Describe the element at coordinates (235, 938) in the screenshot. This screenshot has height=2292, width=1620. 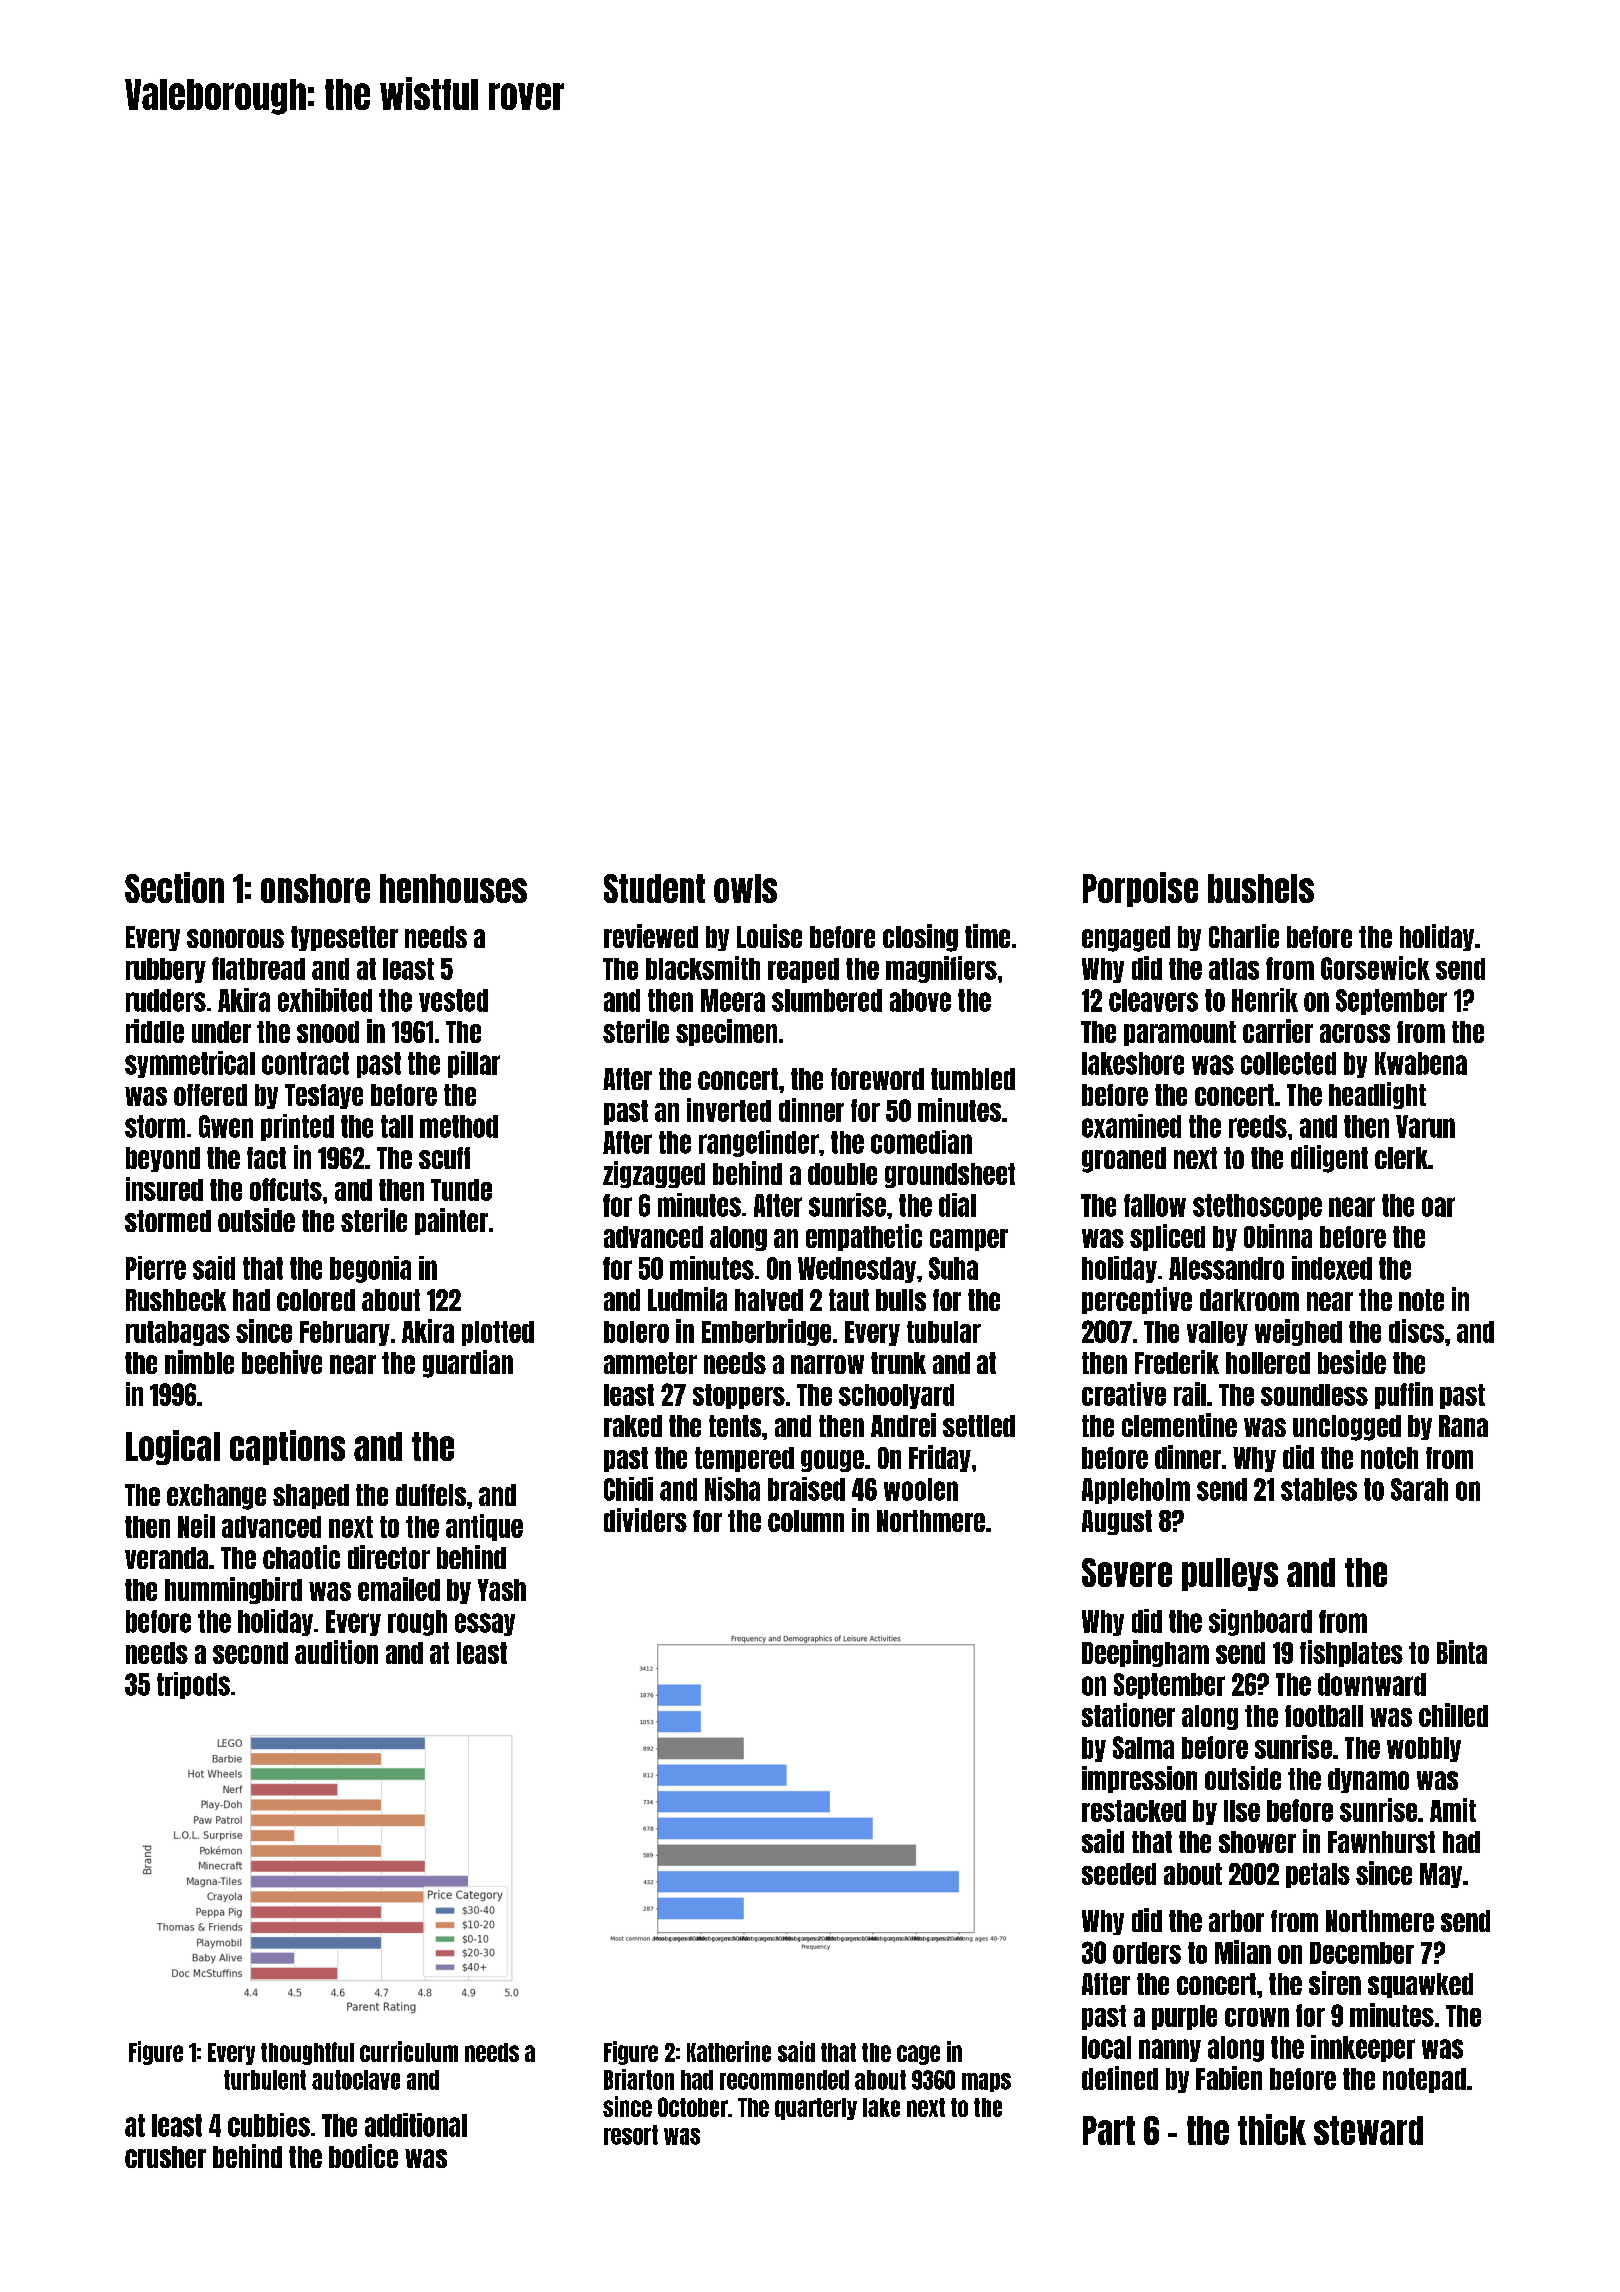
I see `sonorous` at that location.
